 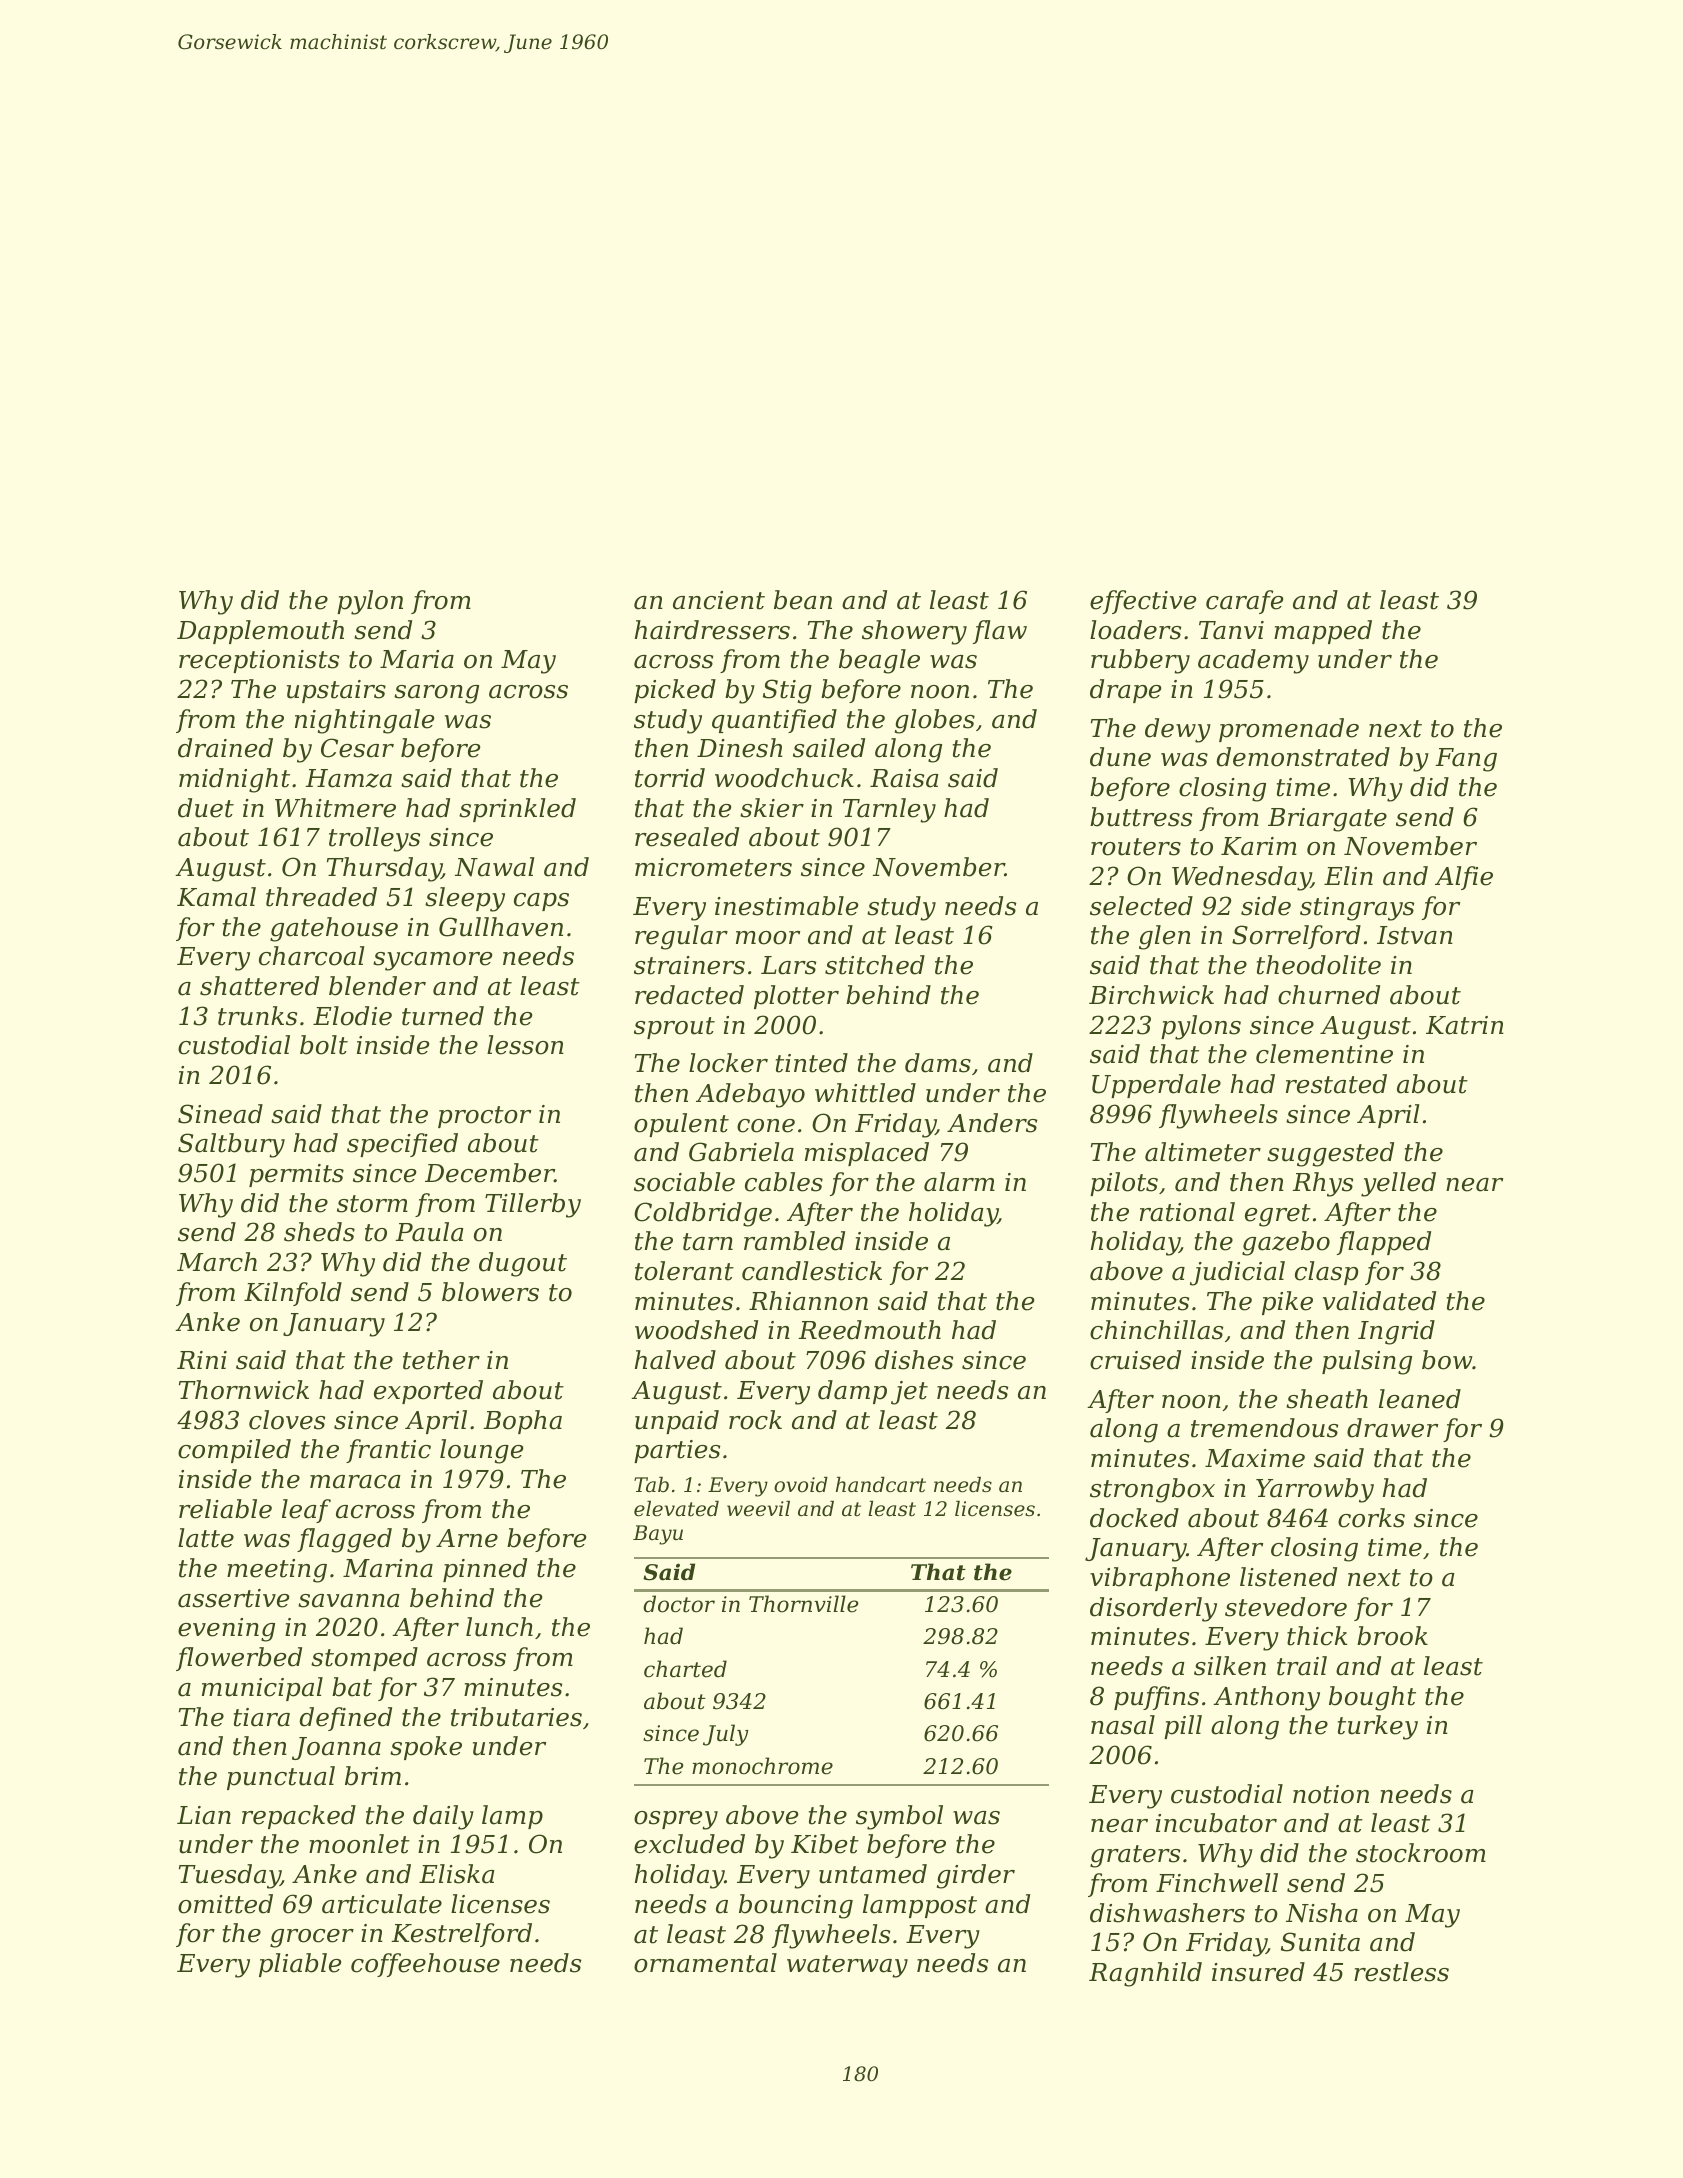 What do you see at coordinates (1241, 878) in the screenshot?
I see `Wednesday` at bounding box center [1241, 878].
